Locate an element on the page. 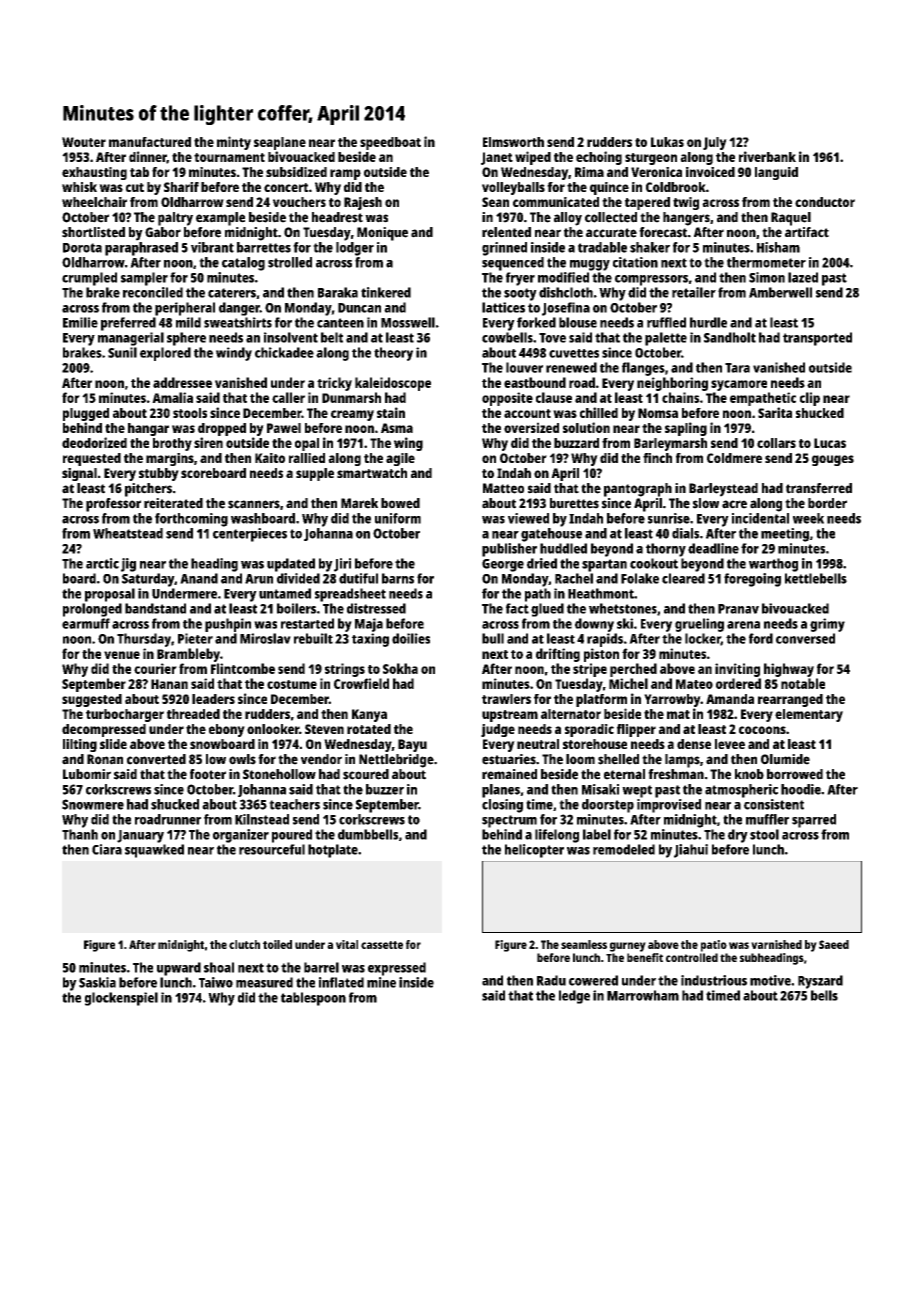 This image has height=1308, width=924. Arun is located at coordinates (259, 579).
